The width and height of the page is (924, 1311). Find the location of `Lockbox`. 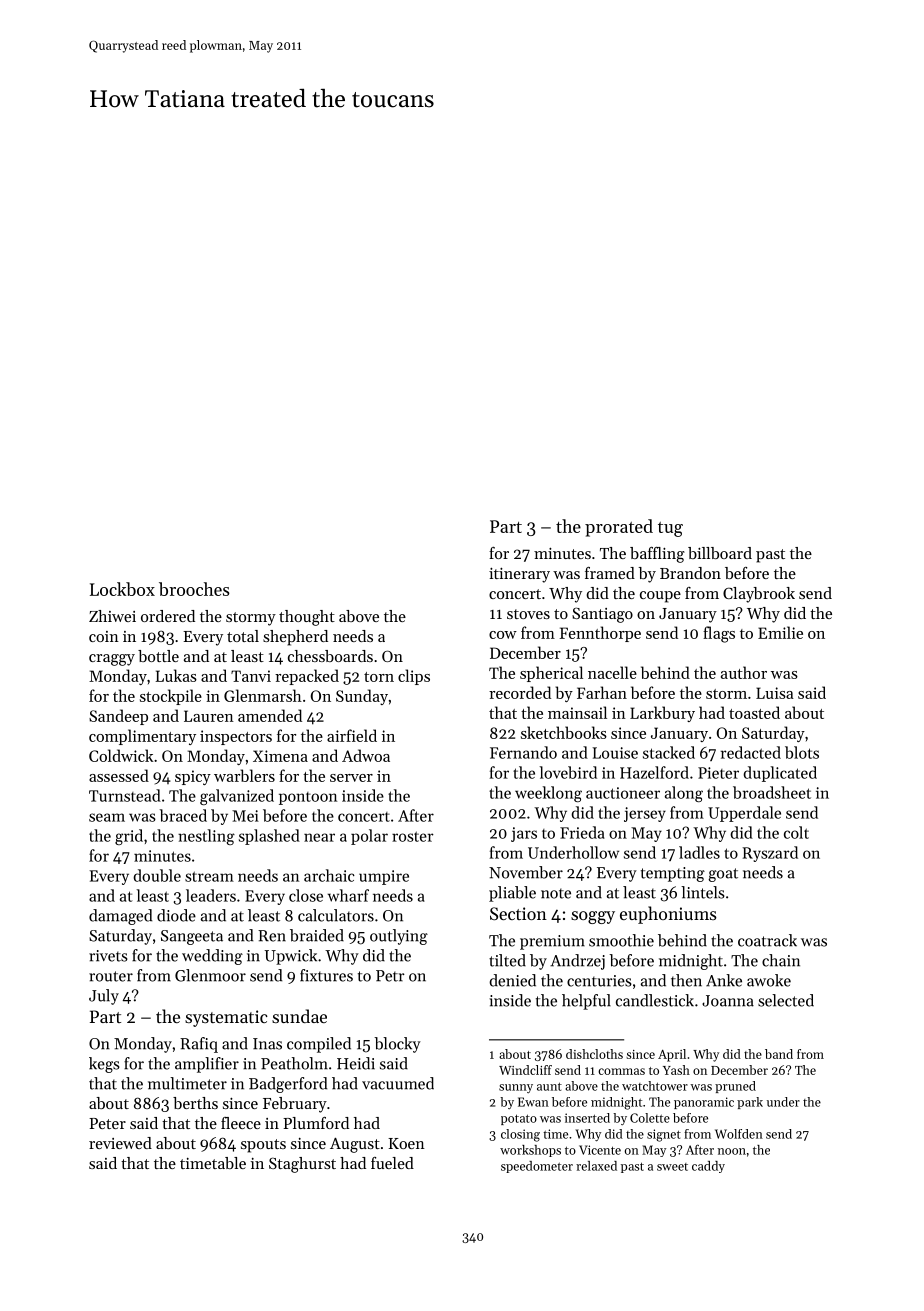

Lockbox is located at coordinates (122, 589).
